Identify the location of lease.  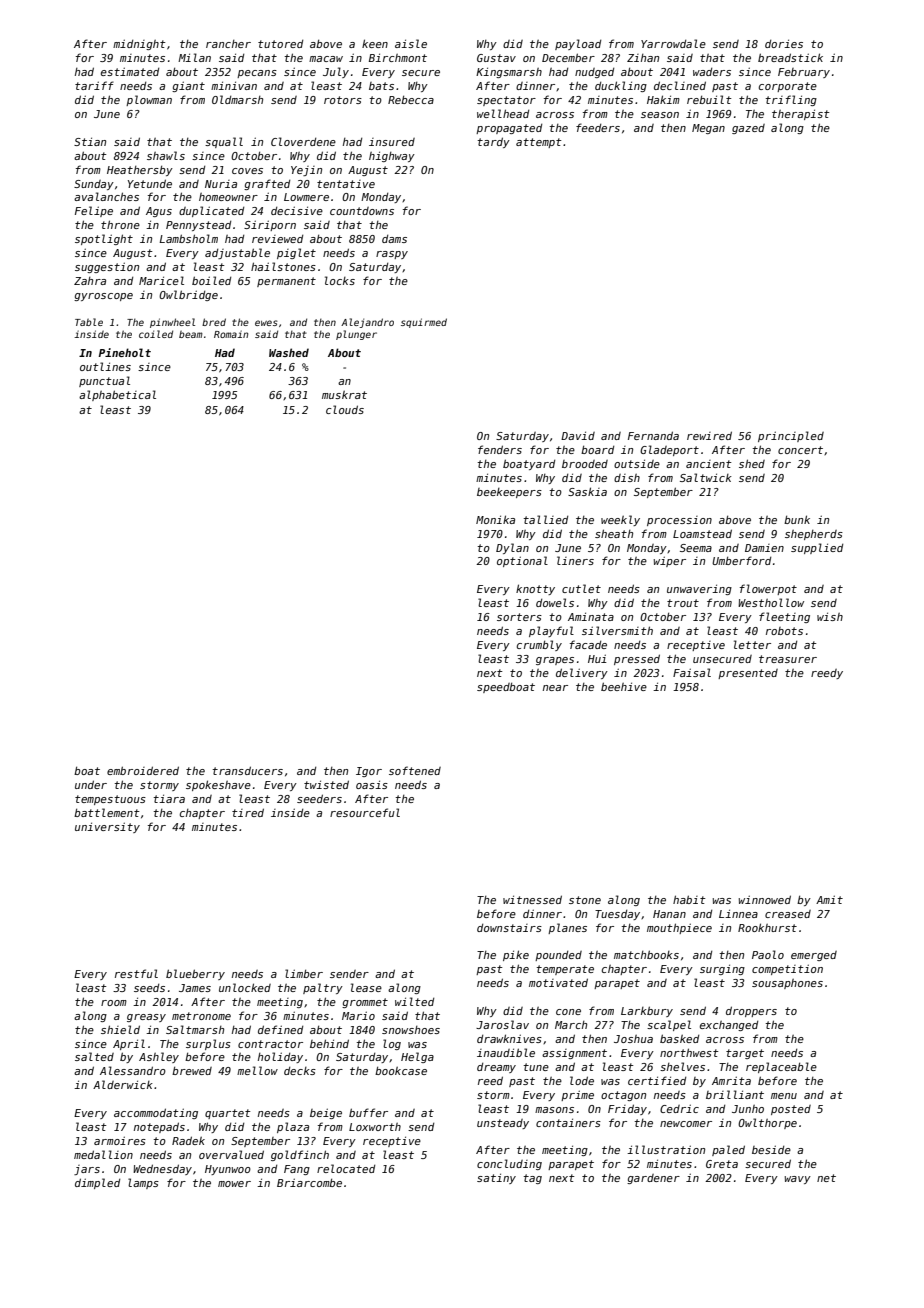
(366, 987).
